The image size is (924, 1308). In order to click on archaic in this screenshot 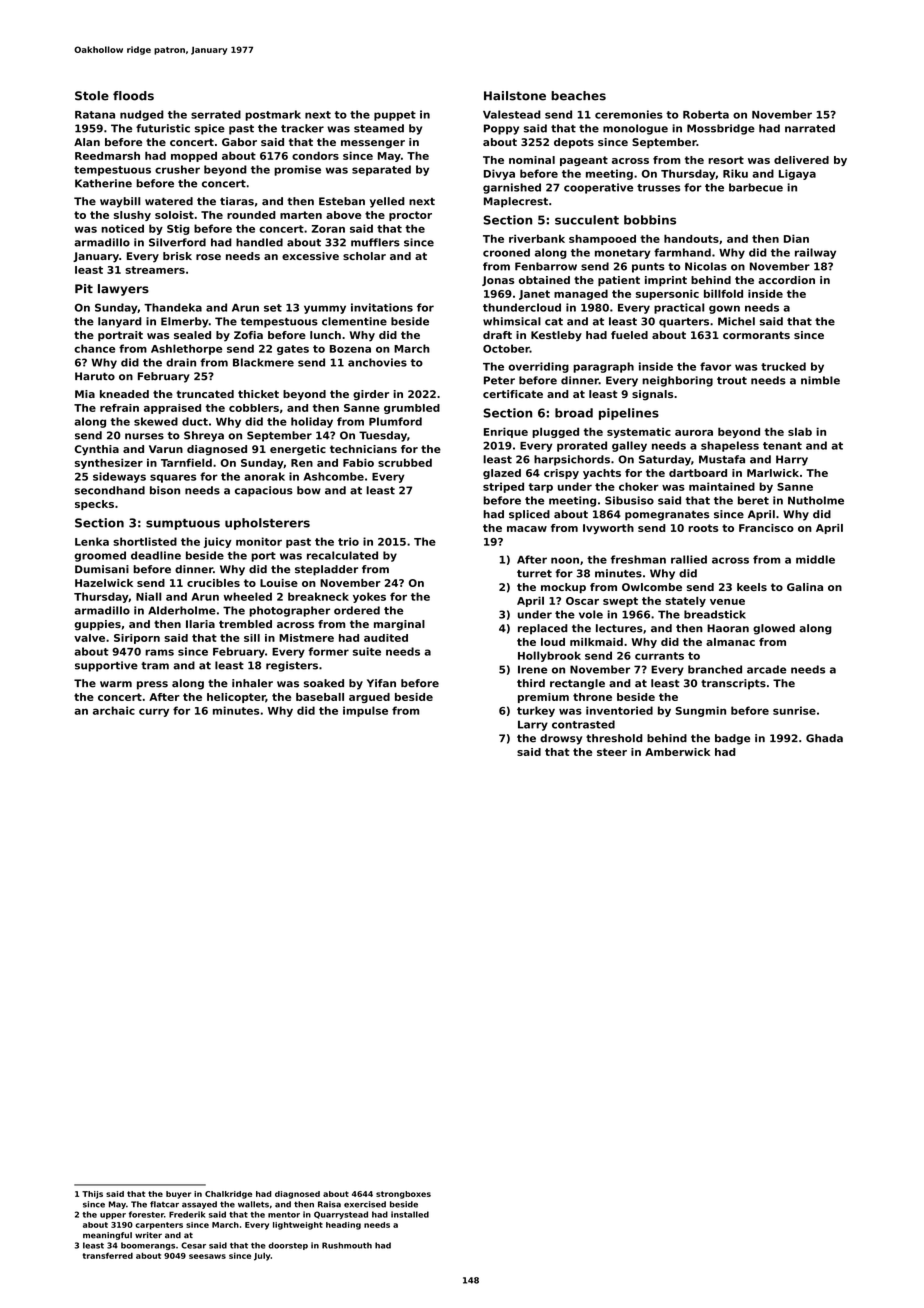, I will do `click(114, 710)`.
